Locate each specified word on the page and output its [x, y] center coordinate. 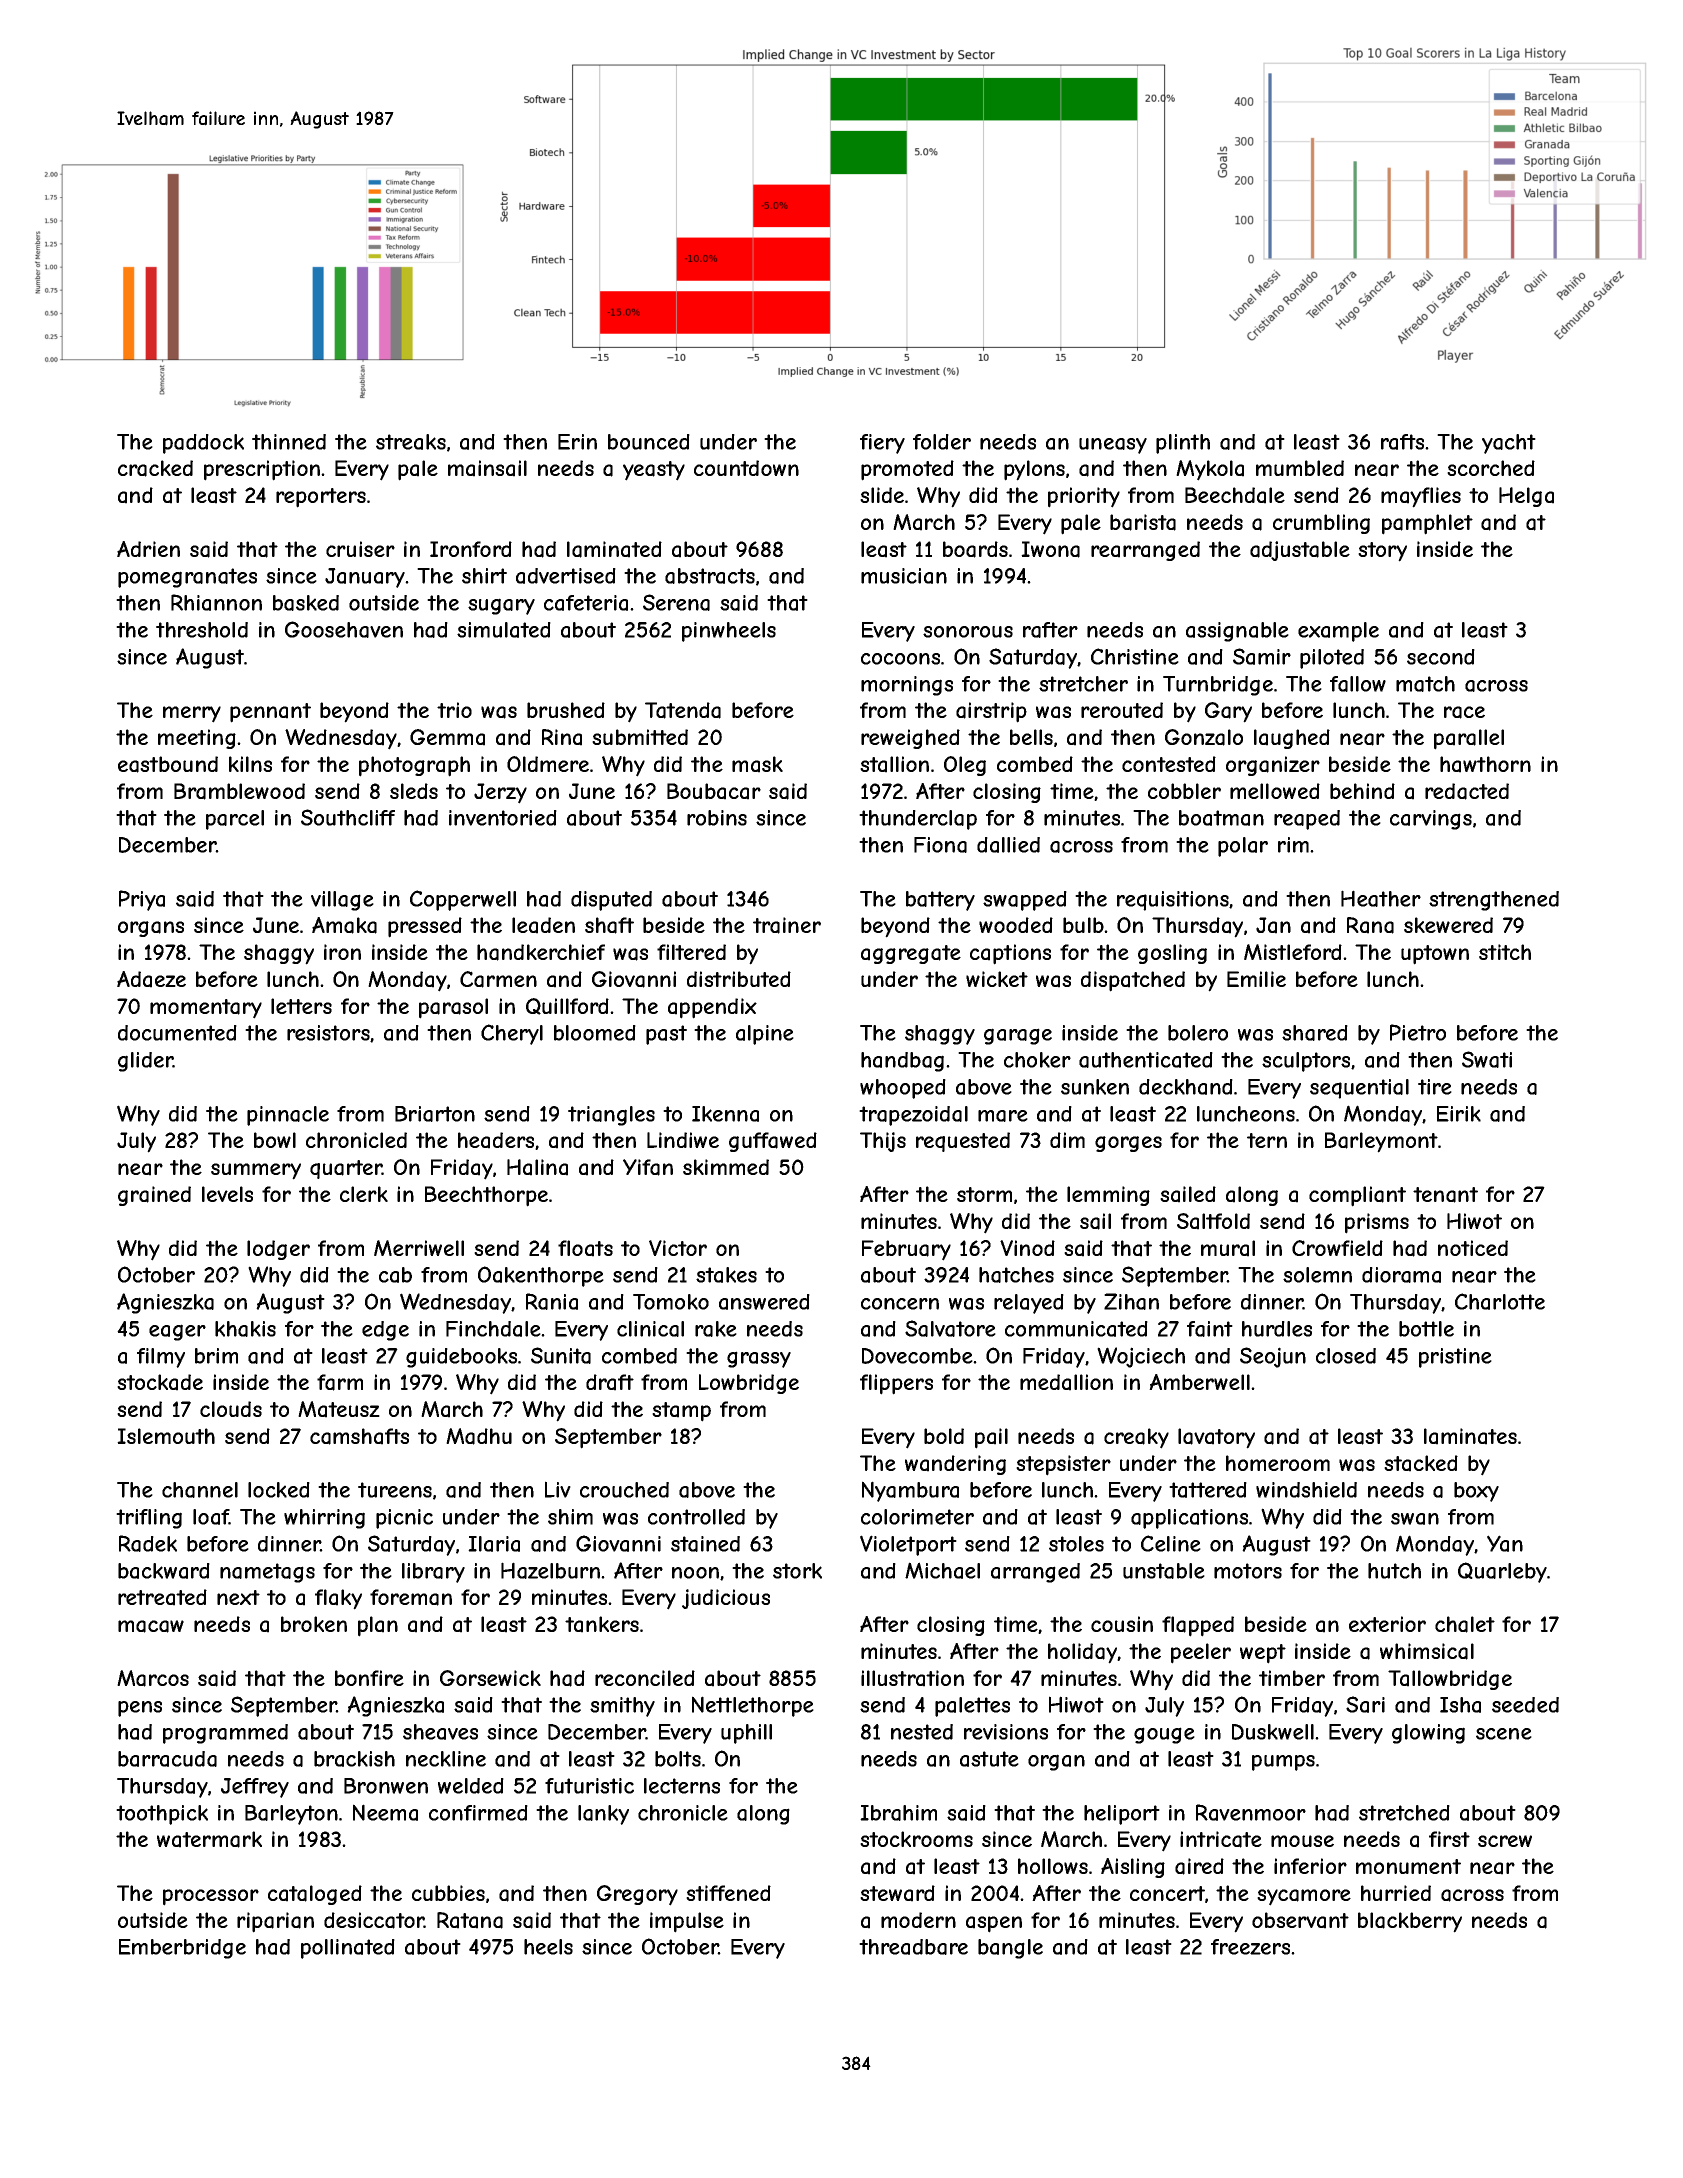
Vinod [1027, 1248]
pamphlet [1427, 524]
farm [340, 1382]
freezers [1250, 1947]
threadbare [913, 1947]
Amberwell [1199, 1382]
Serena [676, 602]
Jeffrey [255, 1788]
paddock [203, 444]
